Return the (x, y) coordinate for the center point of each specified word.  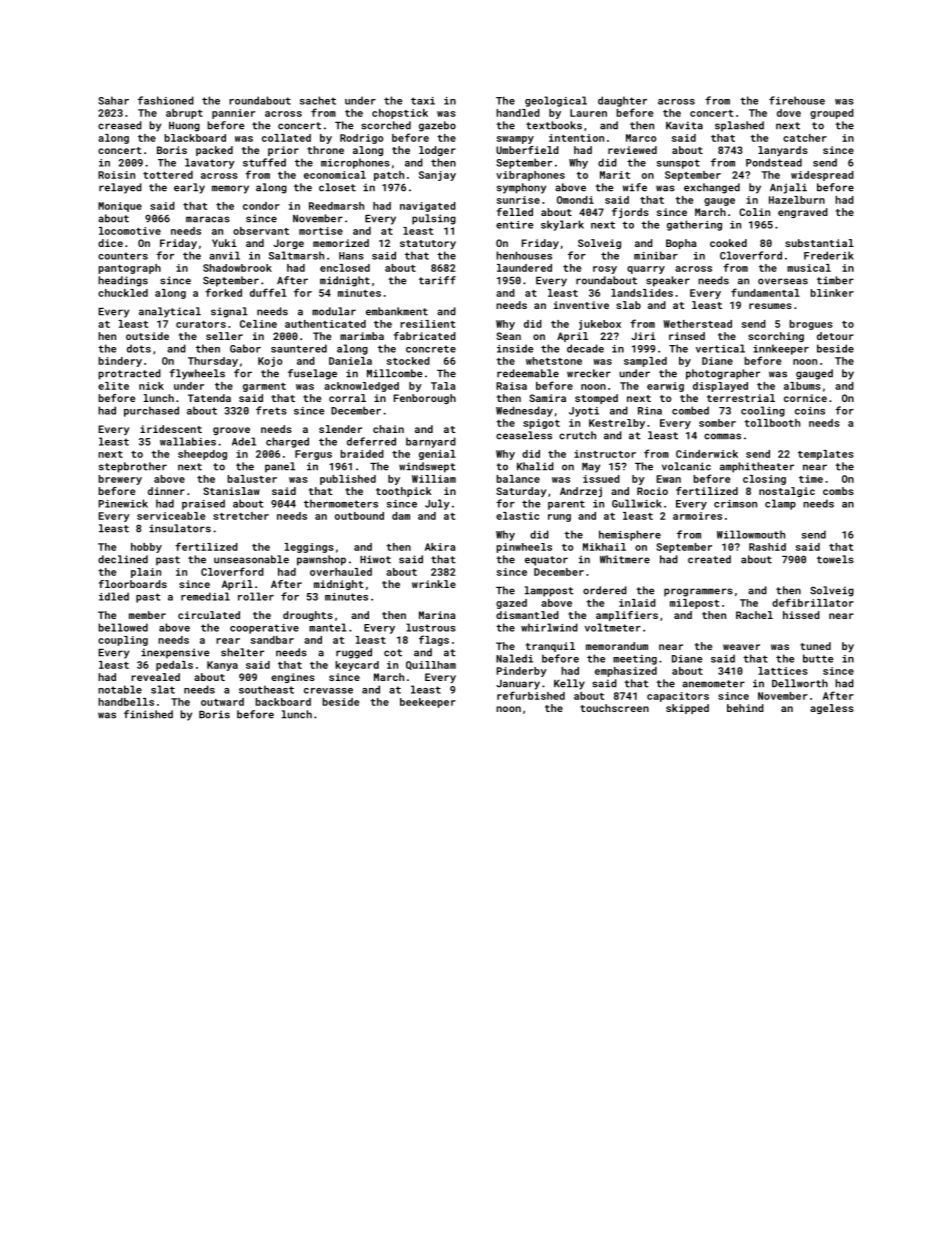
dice (110, 243)
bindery (120, 362)
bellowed (123, 627)
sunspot (678, 164)
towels (835, 559)
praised (203, 504)
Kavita (684, 125)
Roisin (116, 175)
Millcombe (395, 373)
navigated (428, 207)
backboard (283, 702)
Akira (440, 547)
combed (690, 410)
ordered (605, 590)
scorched (386, 125)
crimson (735, 504)
